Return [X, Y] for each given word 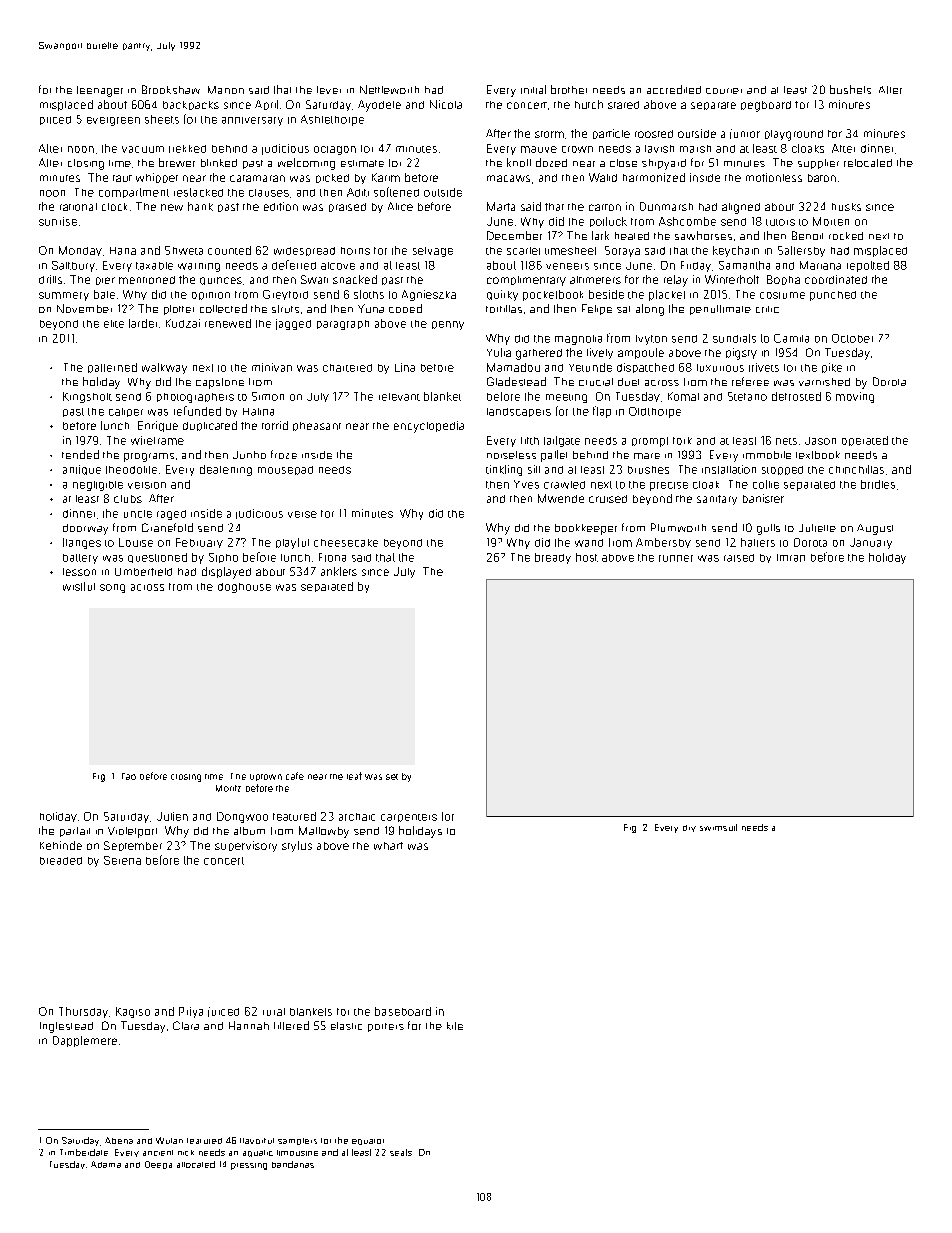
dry [689, 828]
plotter [179, 310]
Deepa [158, 1165]
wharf [388, 846]
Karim [386, 177]
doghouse [244, 588]
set [392, 777]
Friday [696, 266]
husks [846, 207]
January [871, 543]
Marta [501, 206]
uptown [266, 777]
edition [281, 206]
